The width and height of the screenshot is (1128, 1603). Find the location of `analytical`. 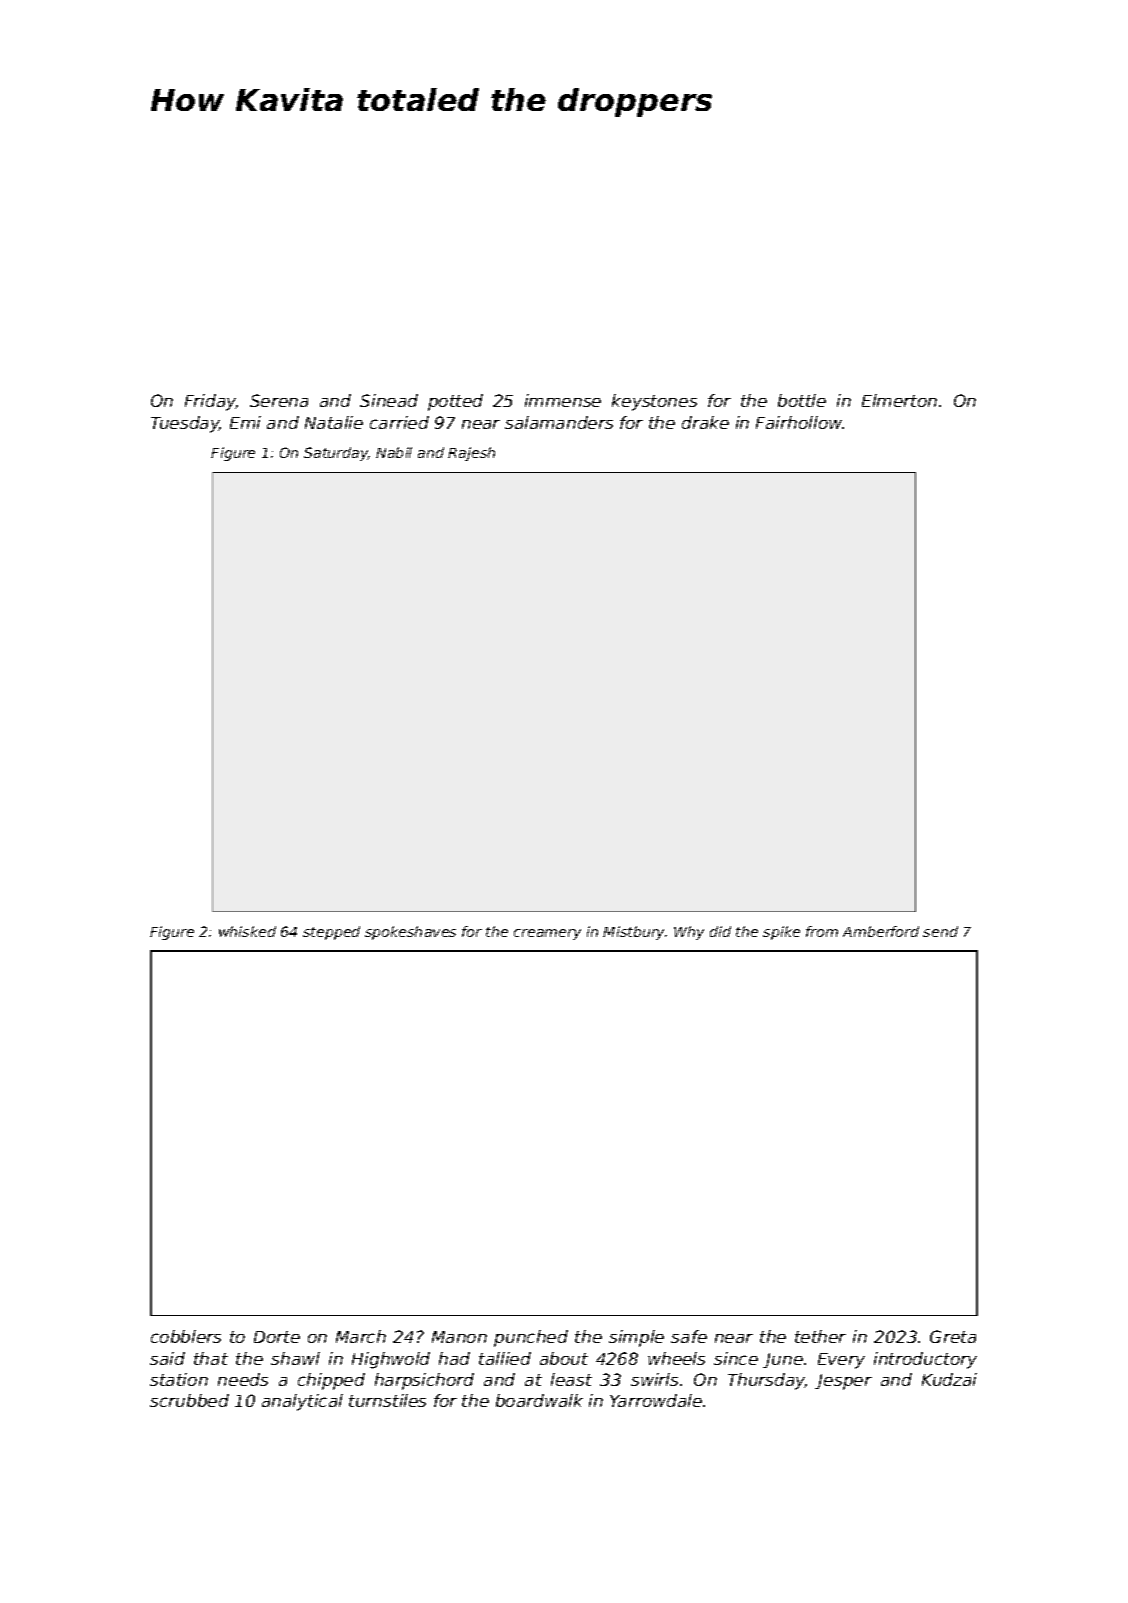

analytical is located at coordinates (302, 1402).
